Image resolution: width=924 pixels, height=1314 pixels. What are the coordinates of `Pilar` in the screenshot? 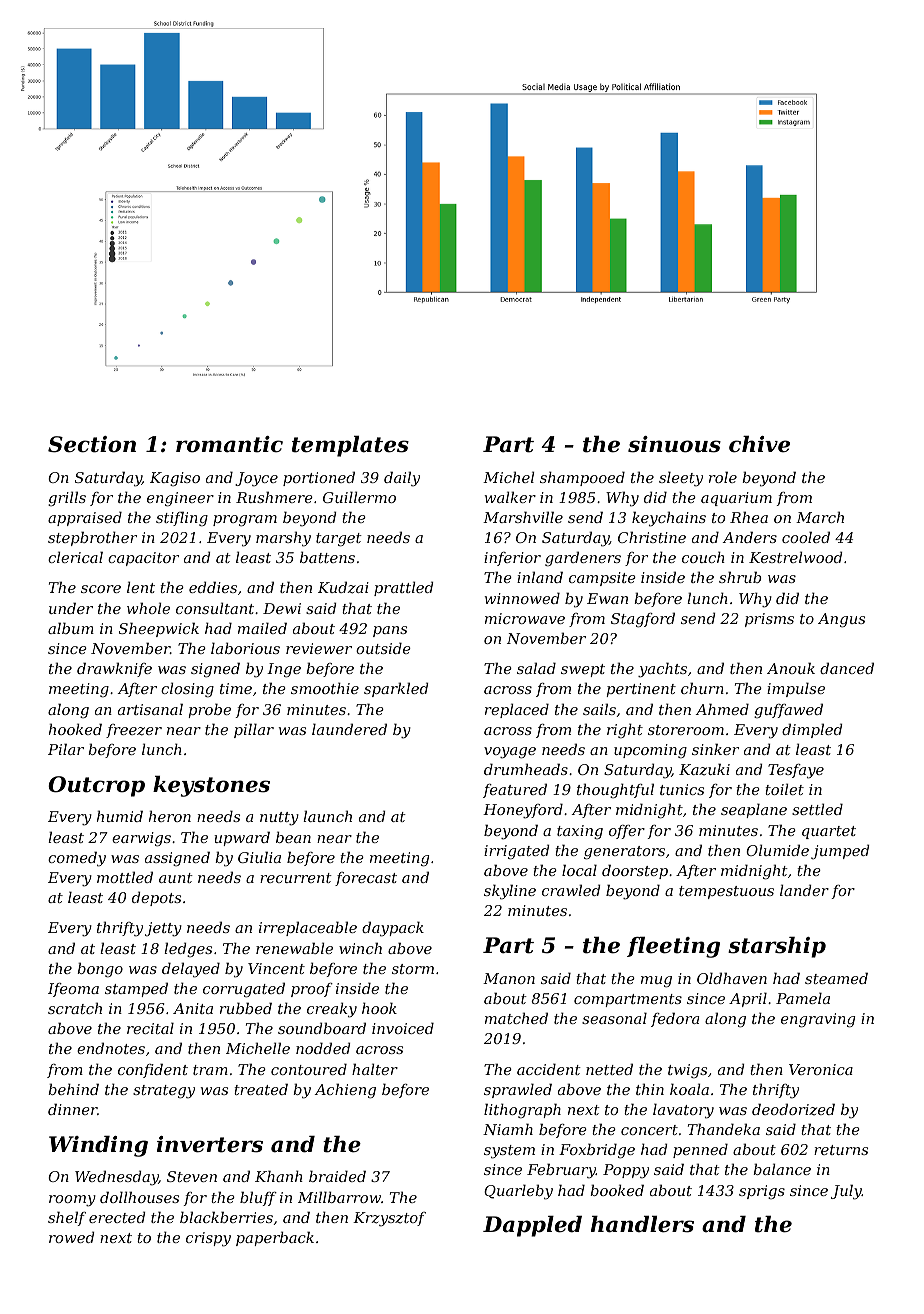 It's located at (66, 749).
